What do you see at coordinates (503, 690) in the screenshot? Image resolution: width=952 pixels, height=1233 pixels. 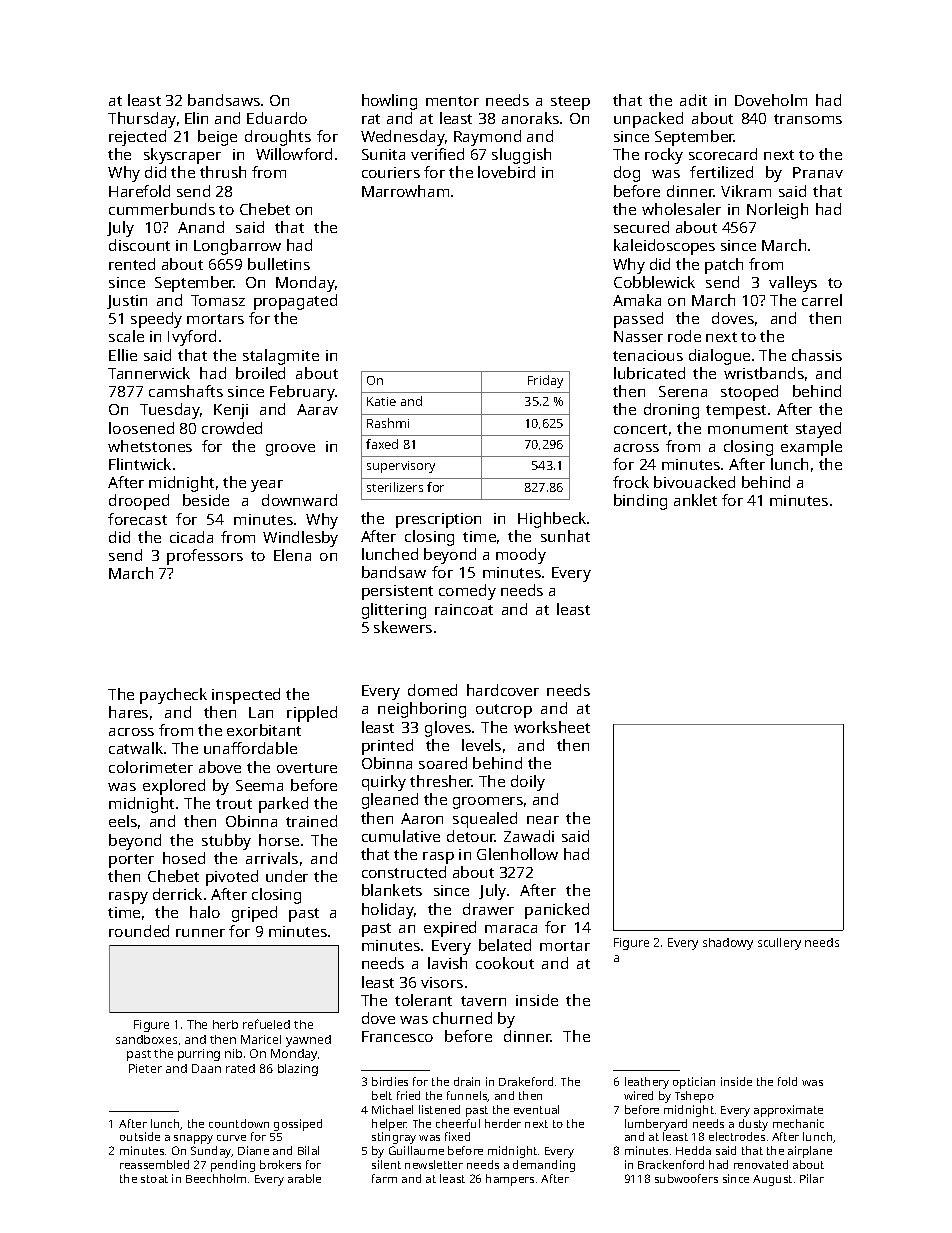 I see `hardcover` at bounding box center [503, 690].
